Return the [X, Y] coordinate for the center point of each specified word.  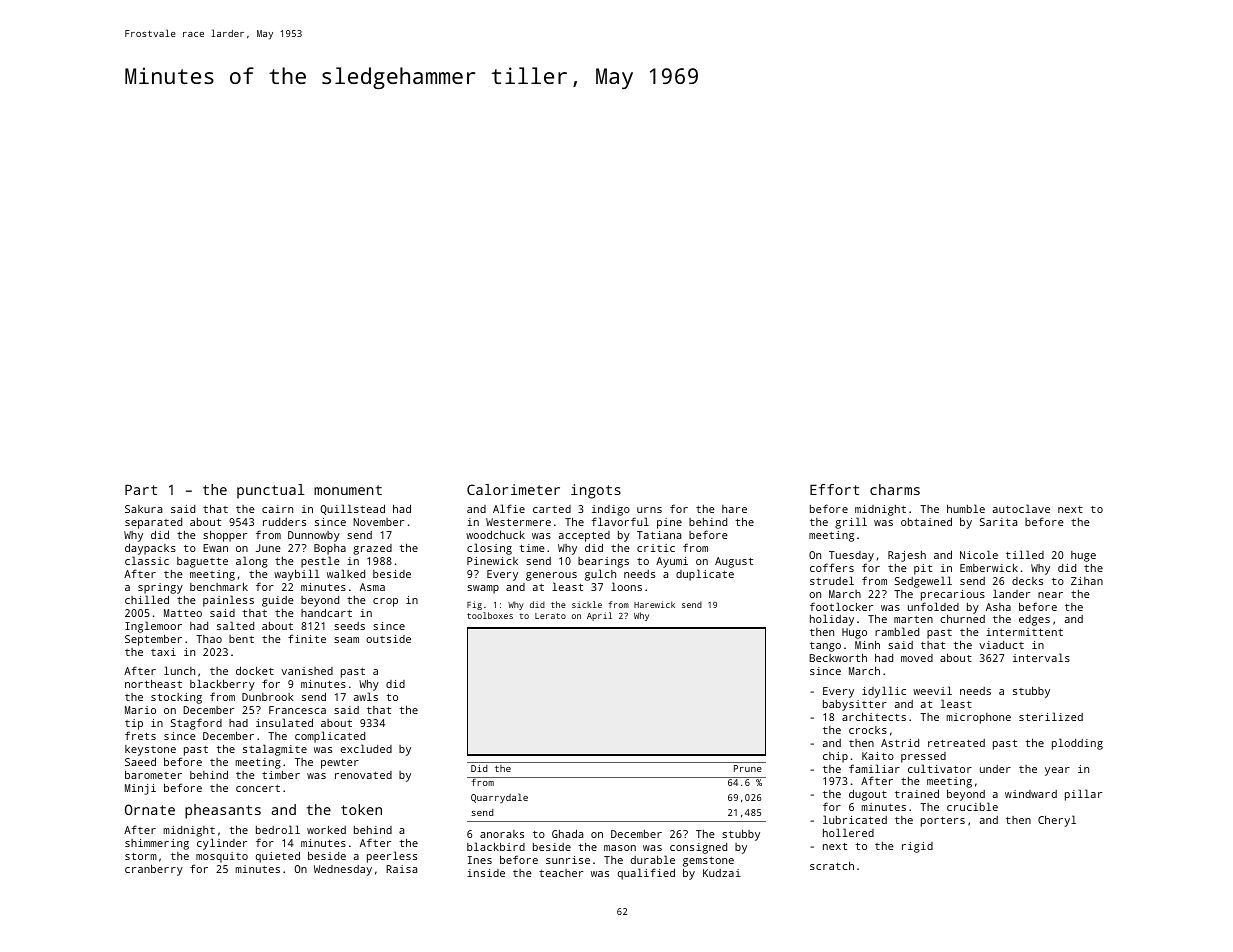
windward [1031, 794]
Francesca [297, 710]
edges [1034, 620]
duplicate [705, 575]
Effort [834, 489]
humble [966, 508]
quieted [278, 857]
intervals [1041, 657]
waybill [297, 575]
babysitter [855, 705]
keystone [150, 750]
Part [141, 489]
